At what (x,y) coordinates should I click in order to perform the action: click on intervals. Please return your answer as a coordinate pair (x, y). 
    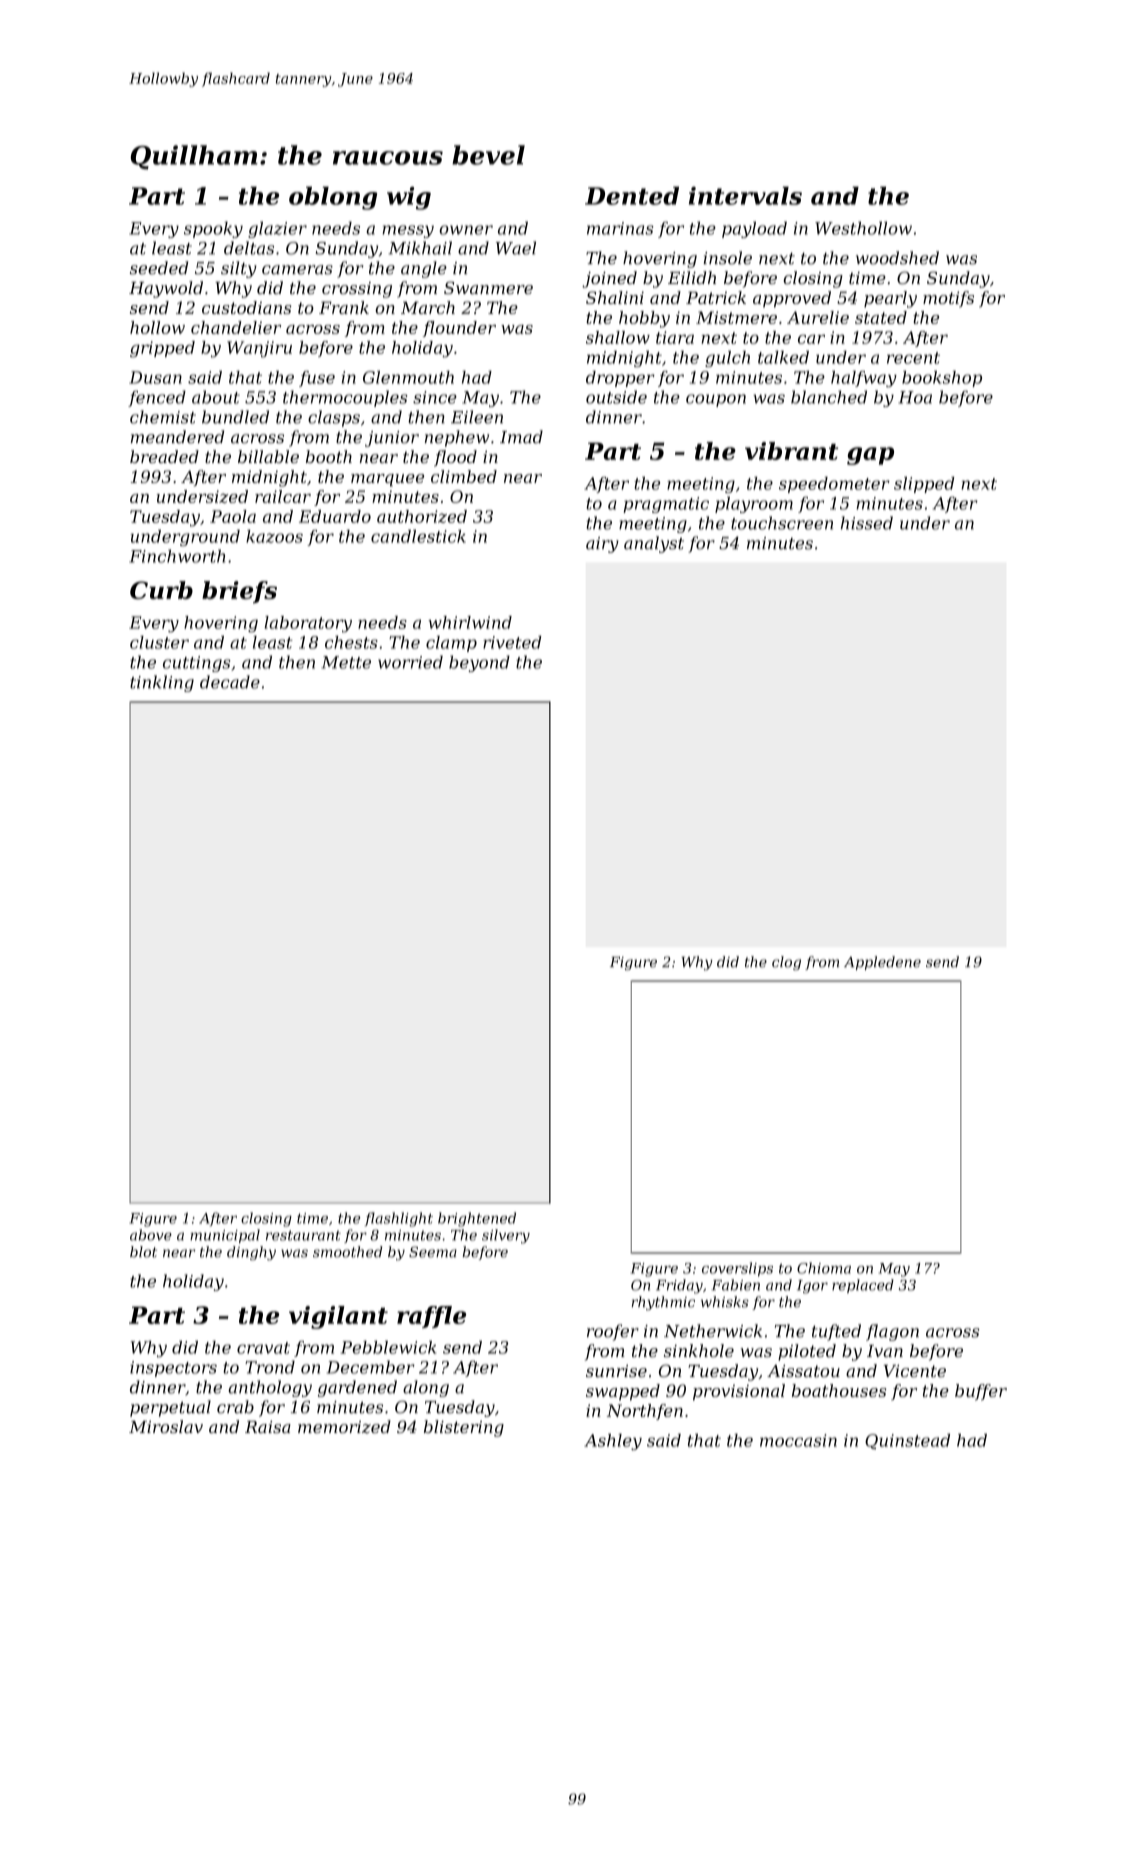
    Looking at the image, I should click on (745, 195).
